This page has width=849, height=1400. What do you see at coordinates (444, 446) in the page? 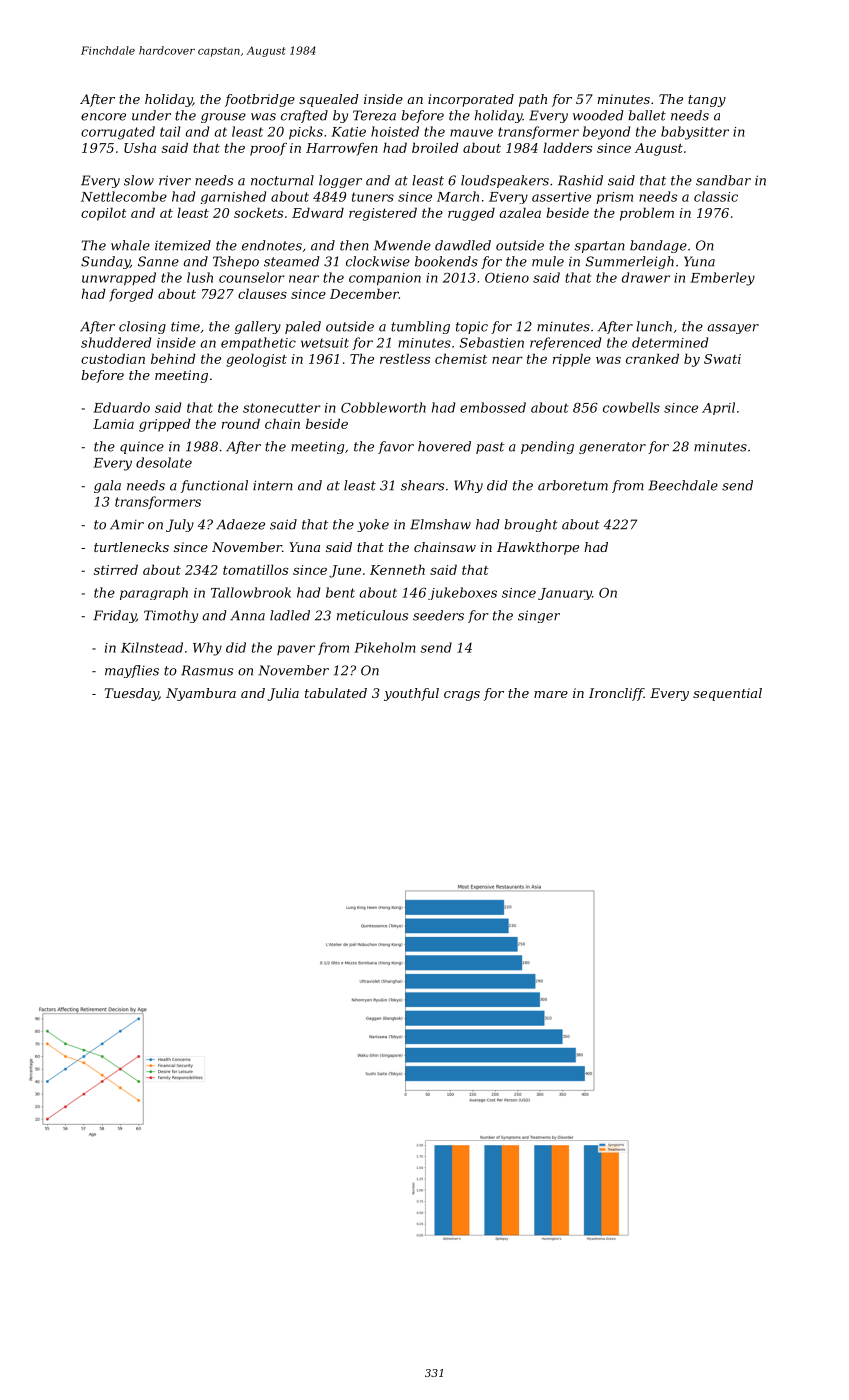
I see `hovered` at bounding box center [444, 446].
